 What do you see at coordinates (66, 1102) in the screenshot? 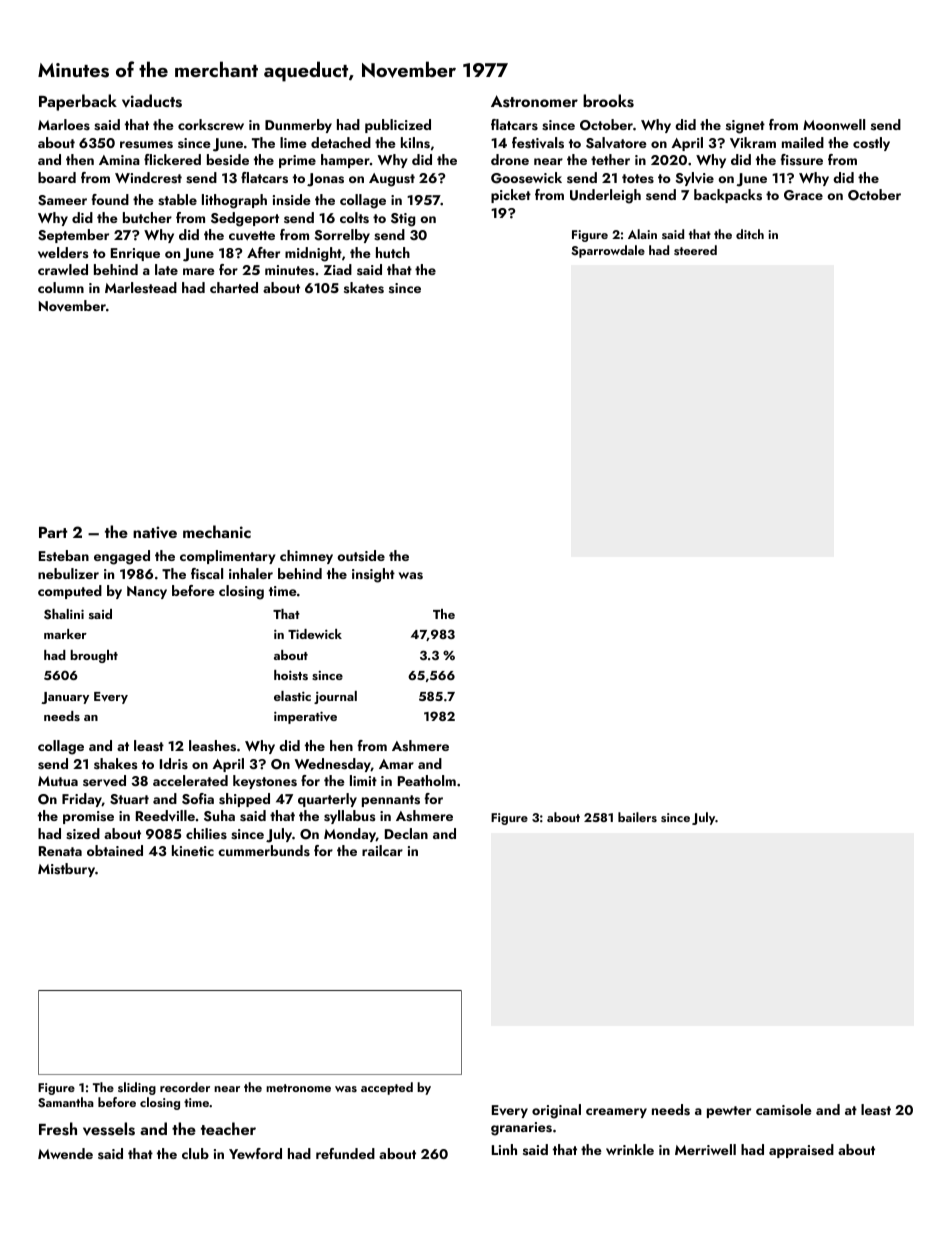
I see `Samantha` at bounding box center [66, 1102].
